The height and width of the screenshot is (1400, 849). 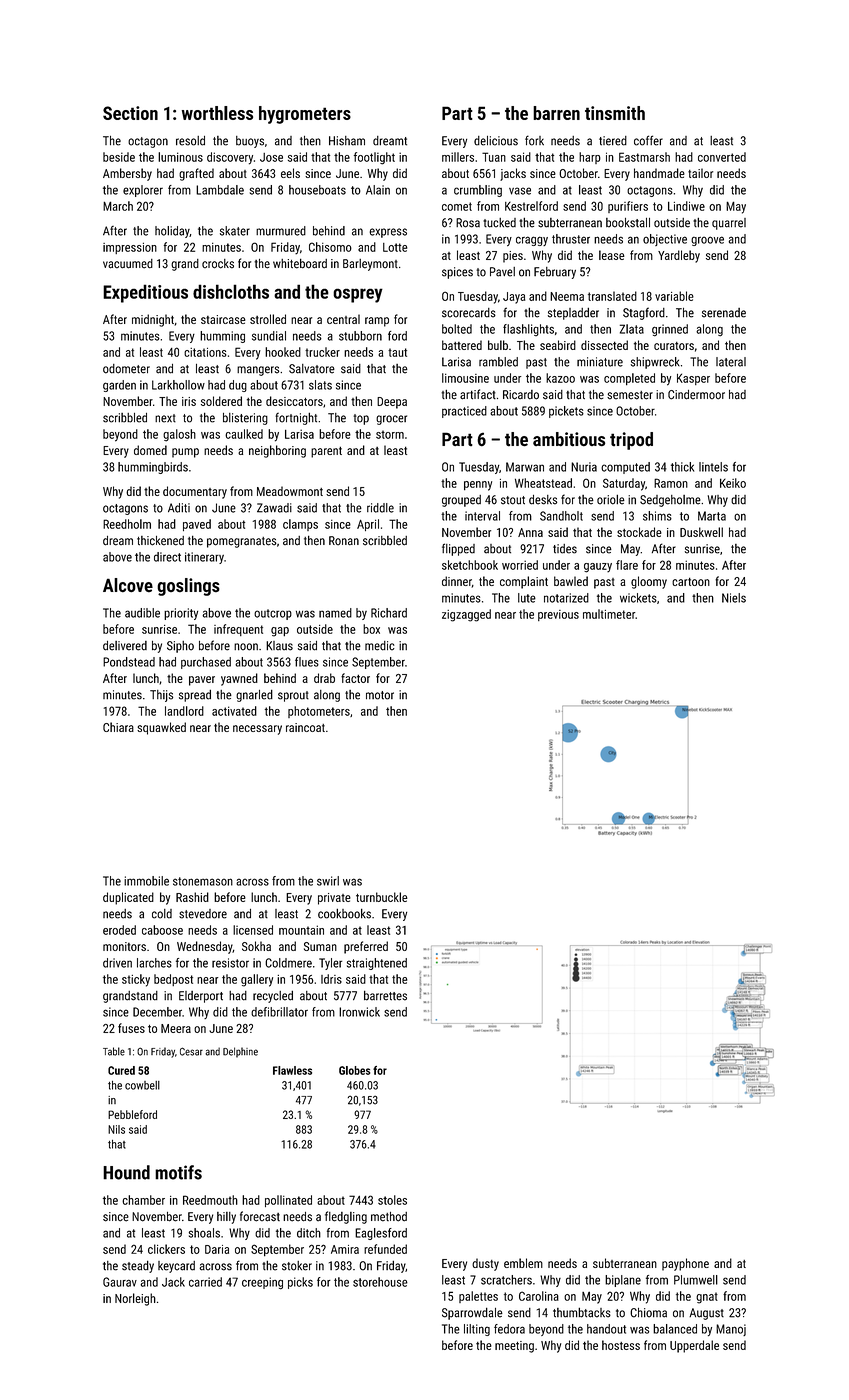 I want to click on gallery, so click(x=257, y=980).
